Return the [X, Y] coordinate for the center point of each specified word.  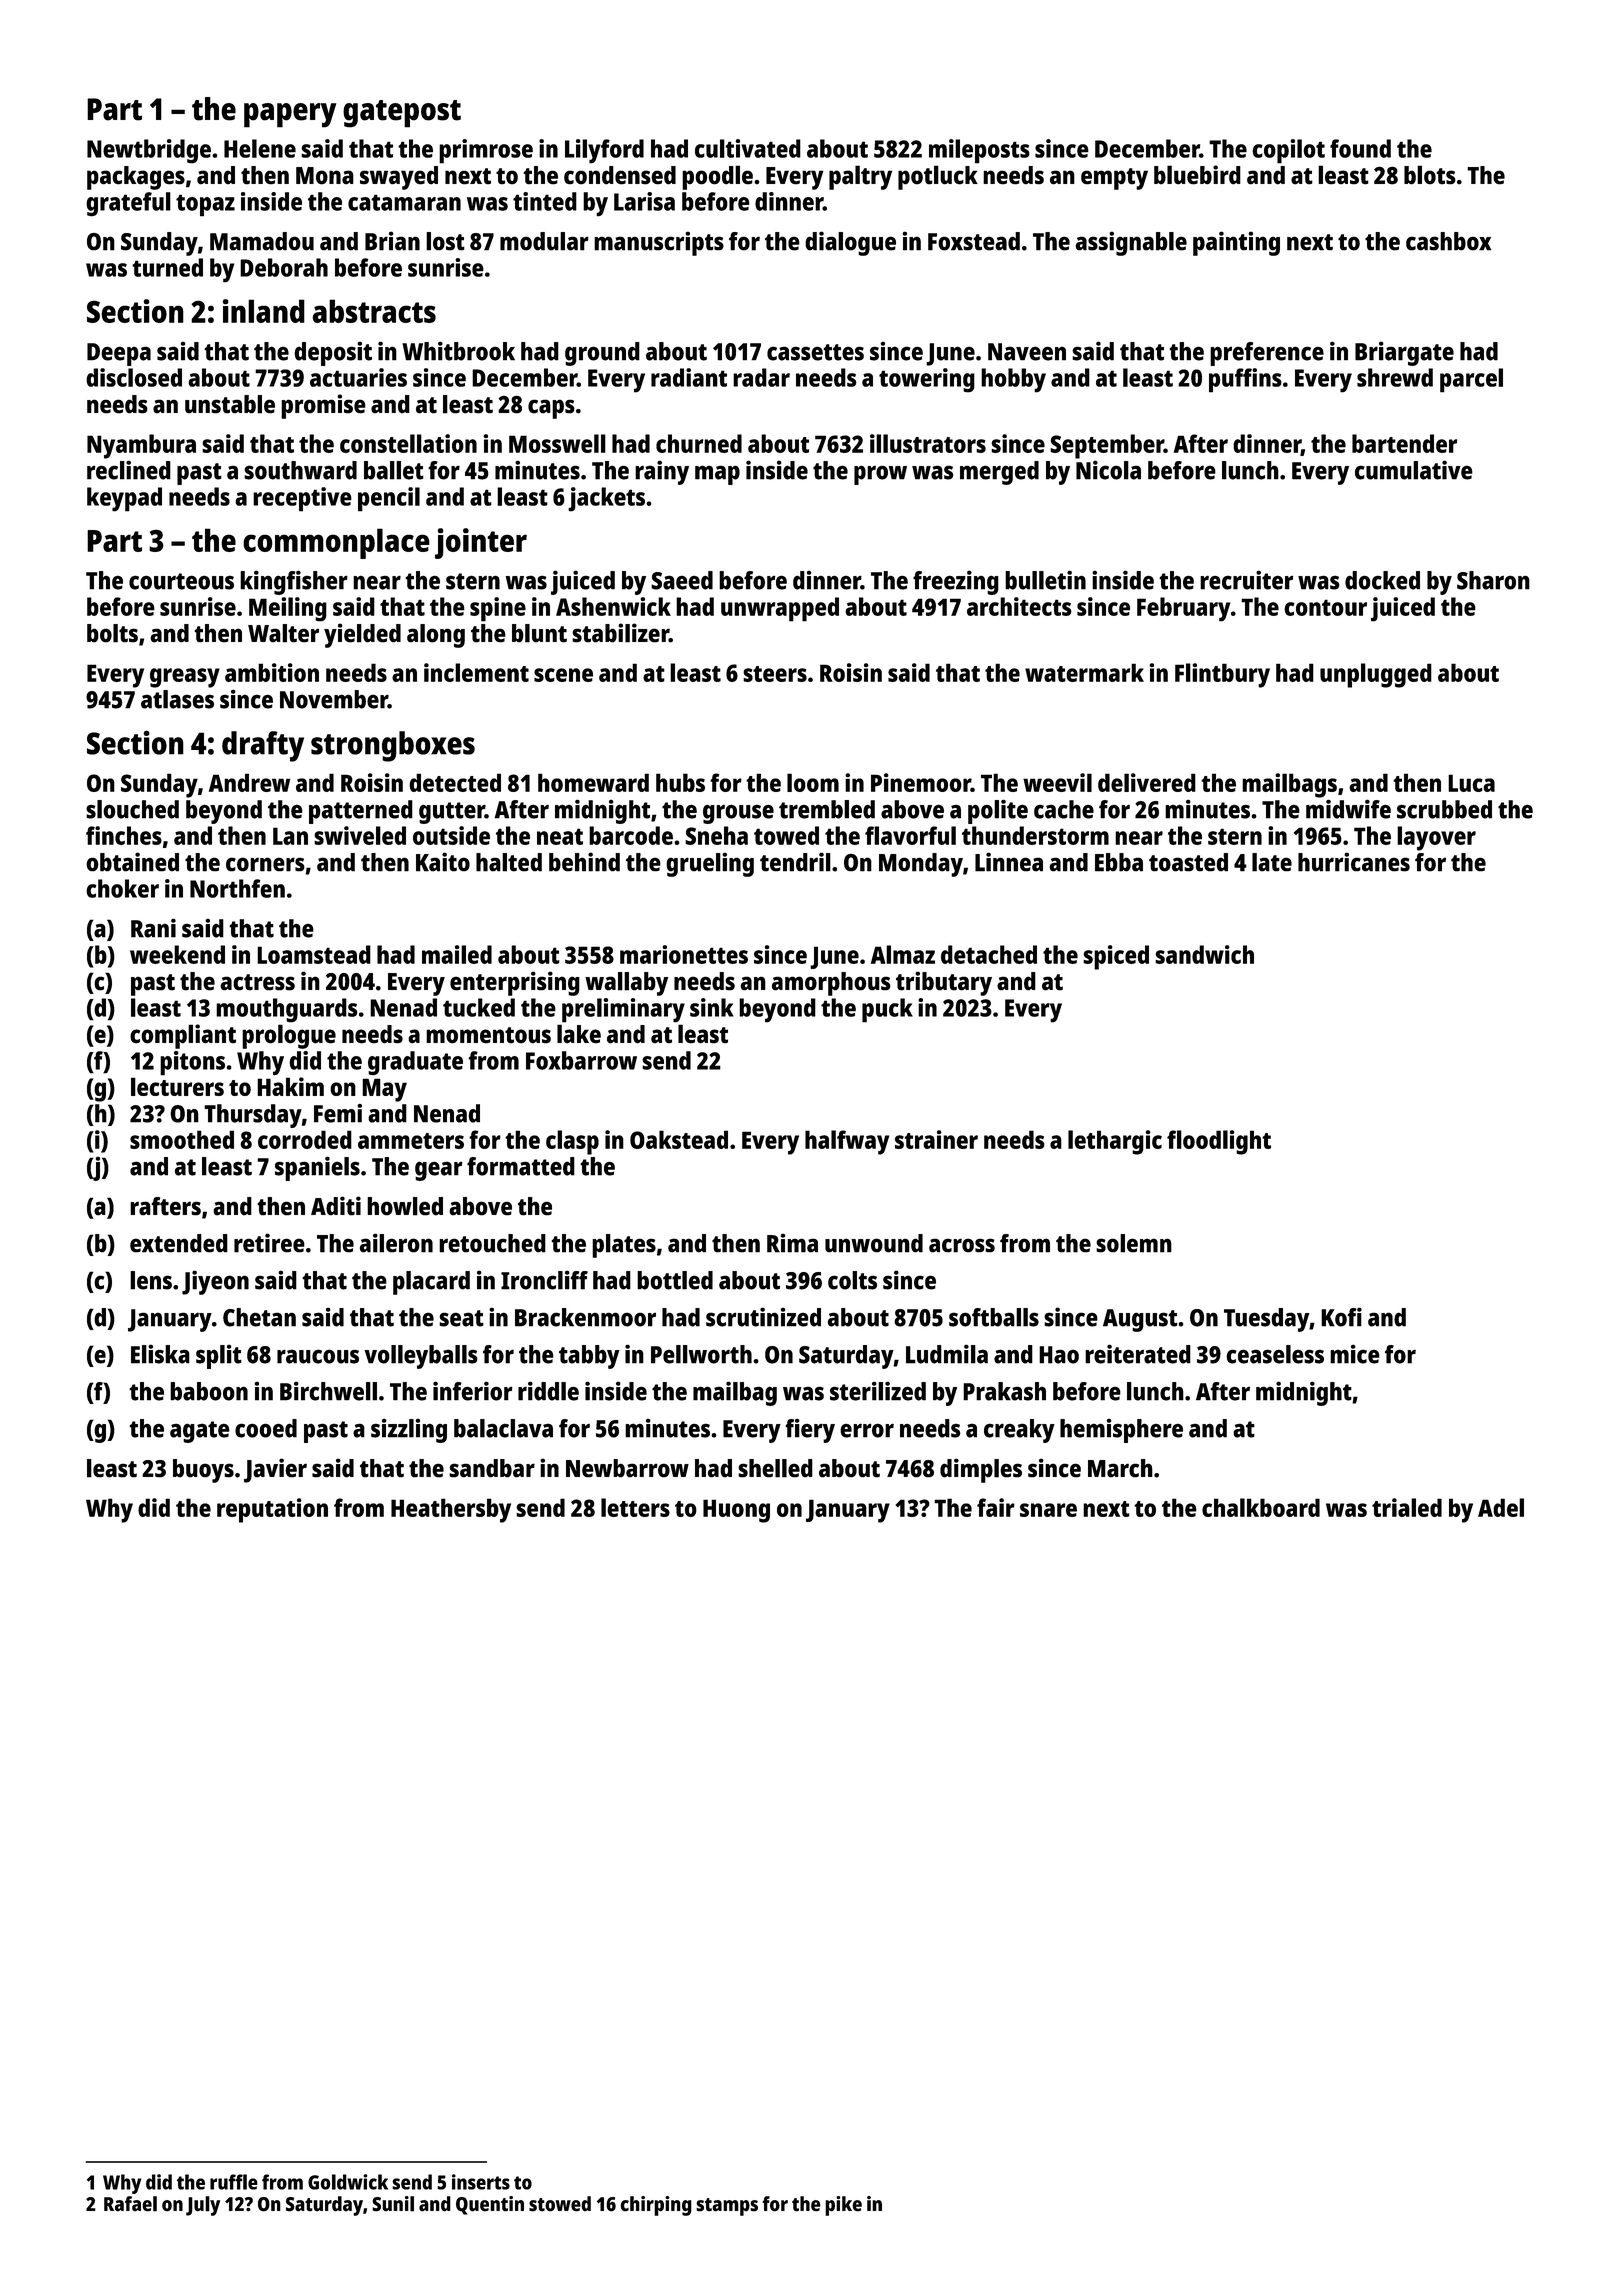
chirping [656, 2206]
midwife [1348, 809]
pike [843, 2206]
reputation [272, 1510]
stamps [727, 2207]
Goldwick [348, 2182]
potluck [938, 177]
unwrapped [780, 609]
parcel [1471, 380]
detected [455, 782]
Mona [325, 176]
